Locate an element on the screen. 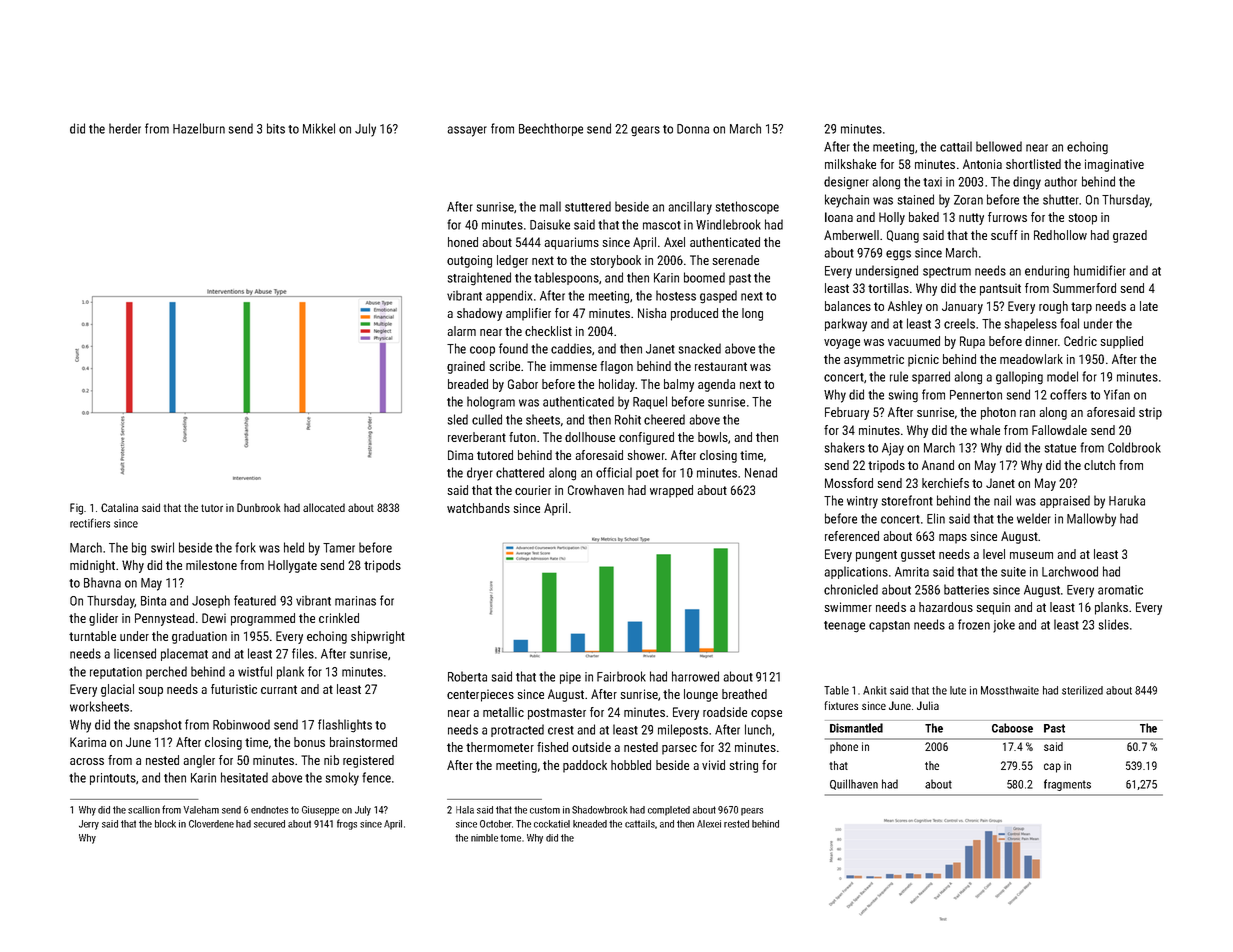  stuttered is located at coordinates (588, 206).
